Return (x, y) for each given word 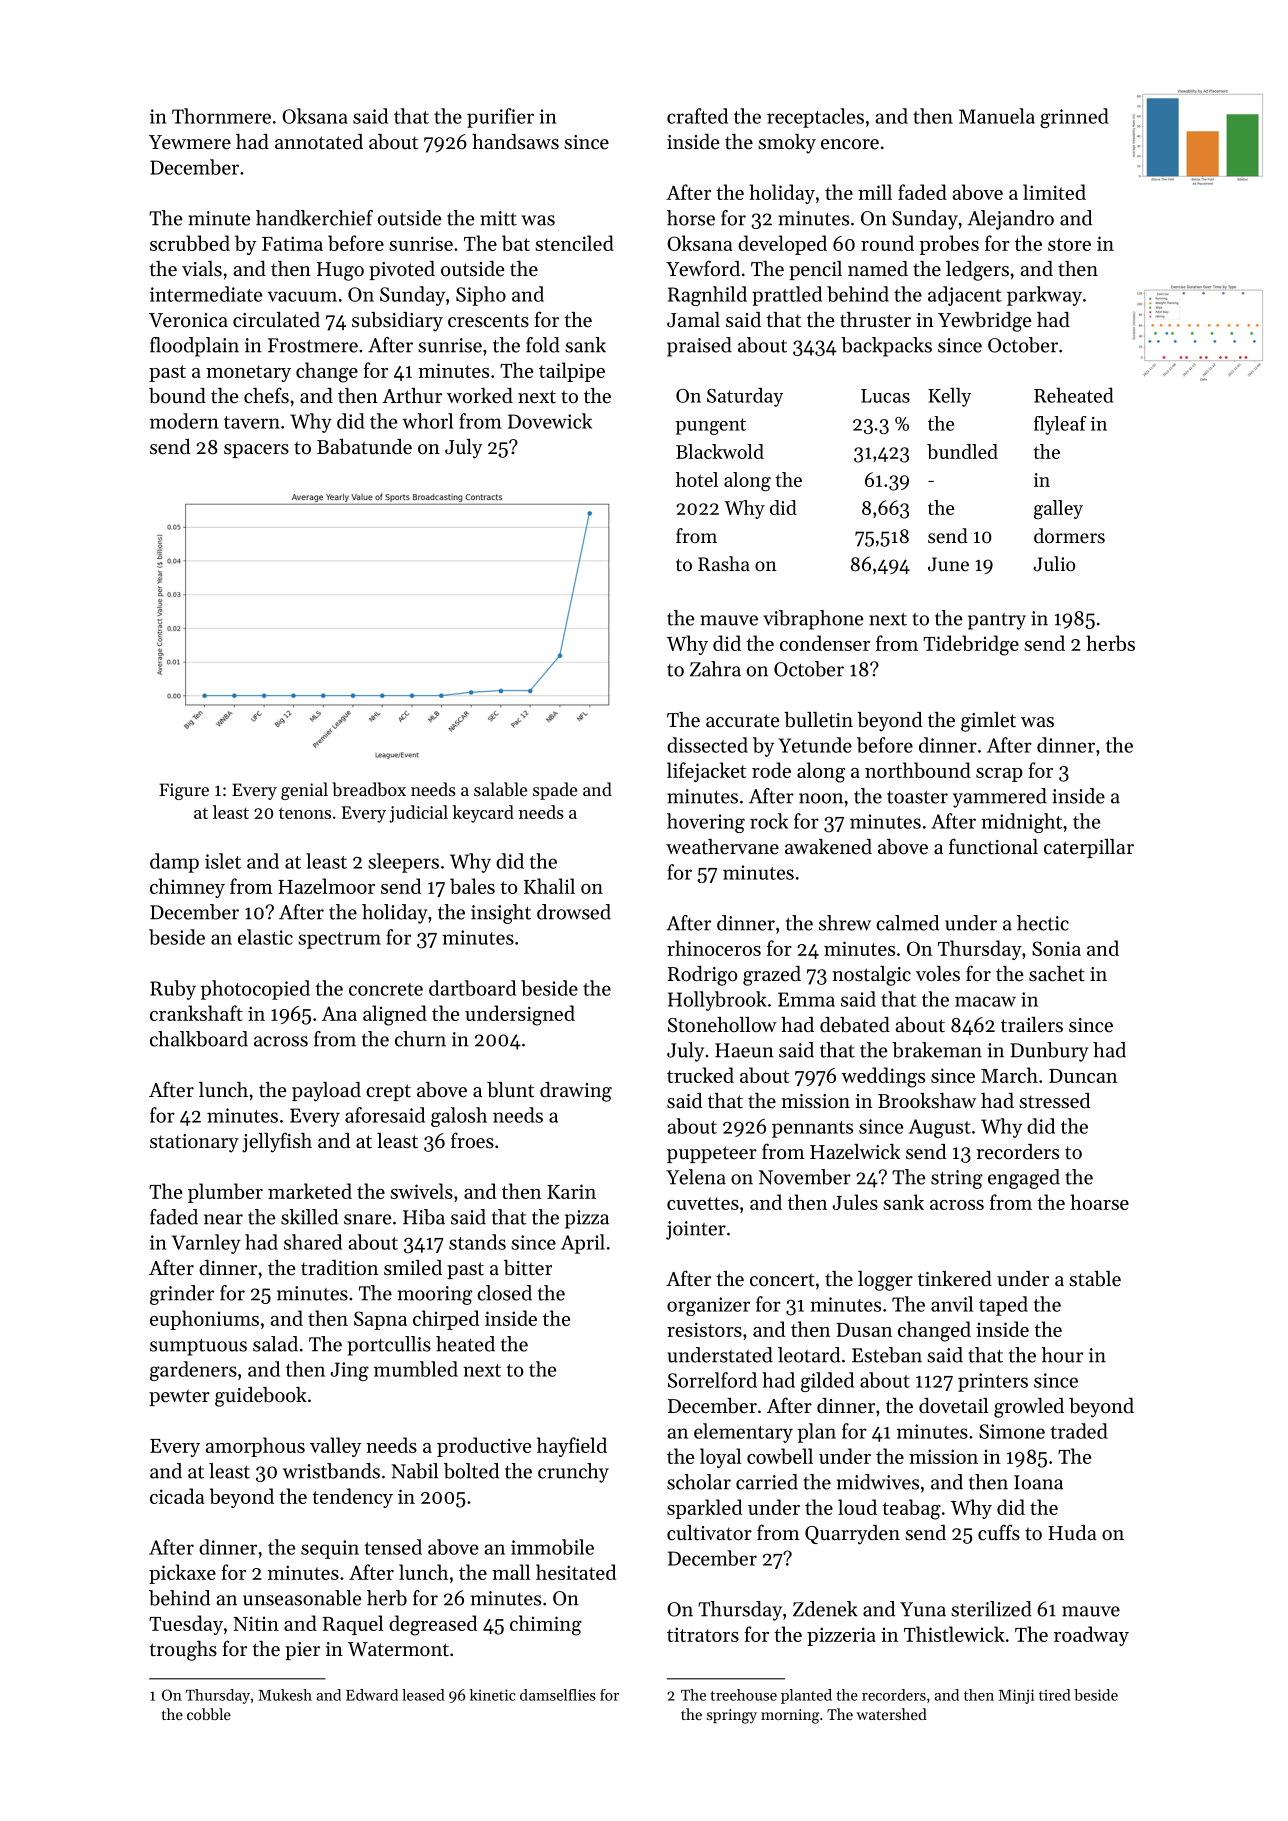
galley (1058, 510)
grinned (1074, 118)
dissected (707, 745)
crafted (697, 116)
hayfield (572, 1447)
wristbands (331, 1471)
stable (1095, 1279)
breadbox (369, 789)
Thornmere (221, 116)
